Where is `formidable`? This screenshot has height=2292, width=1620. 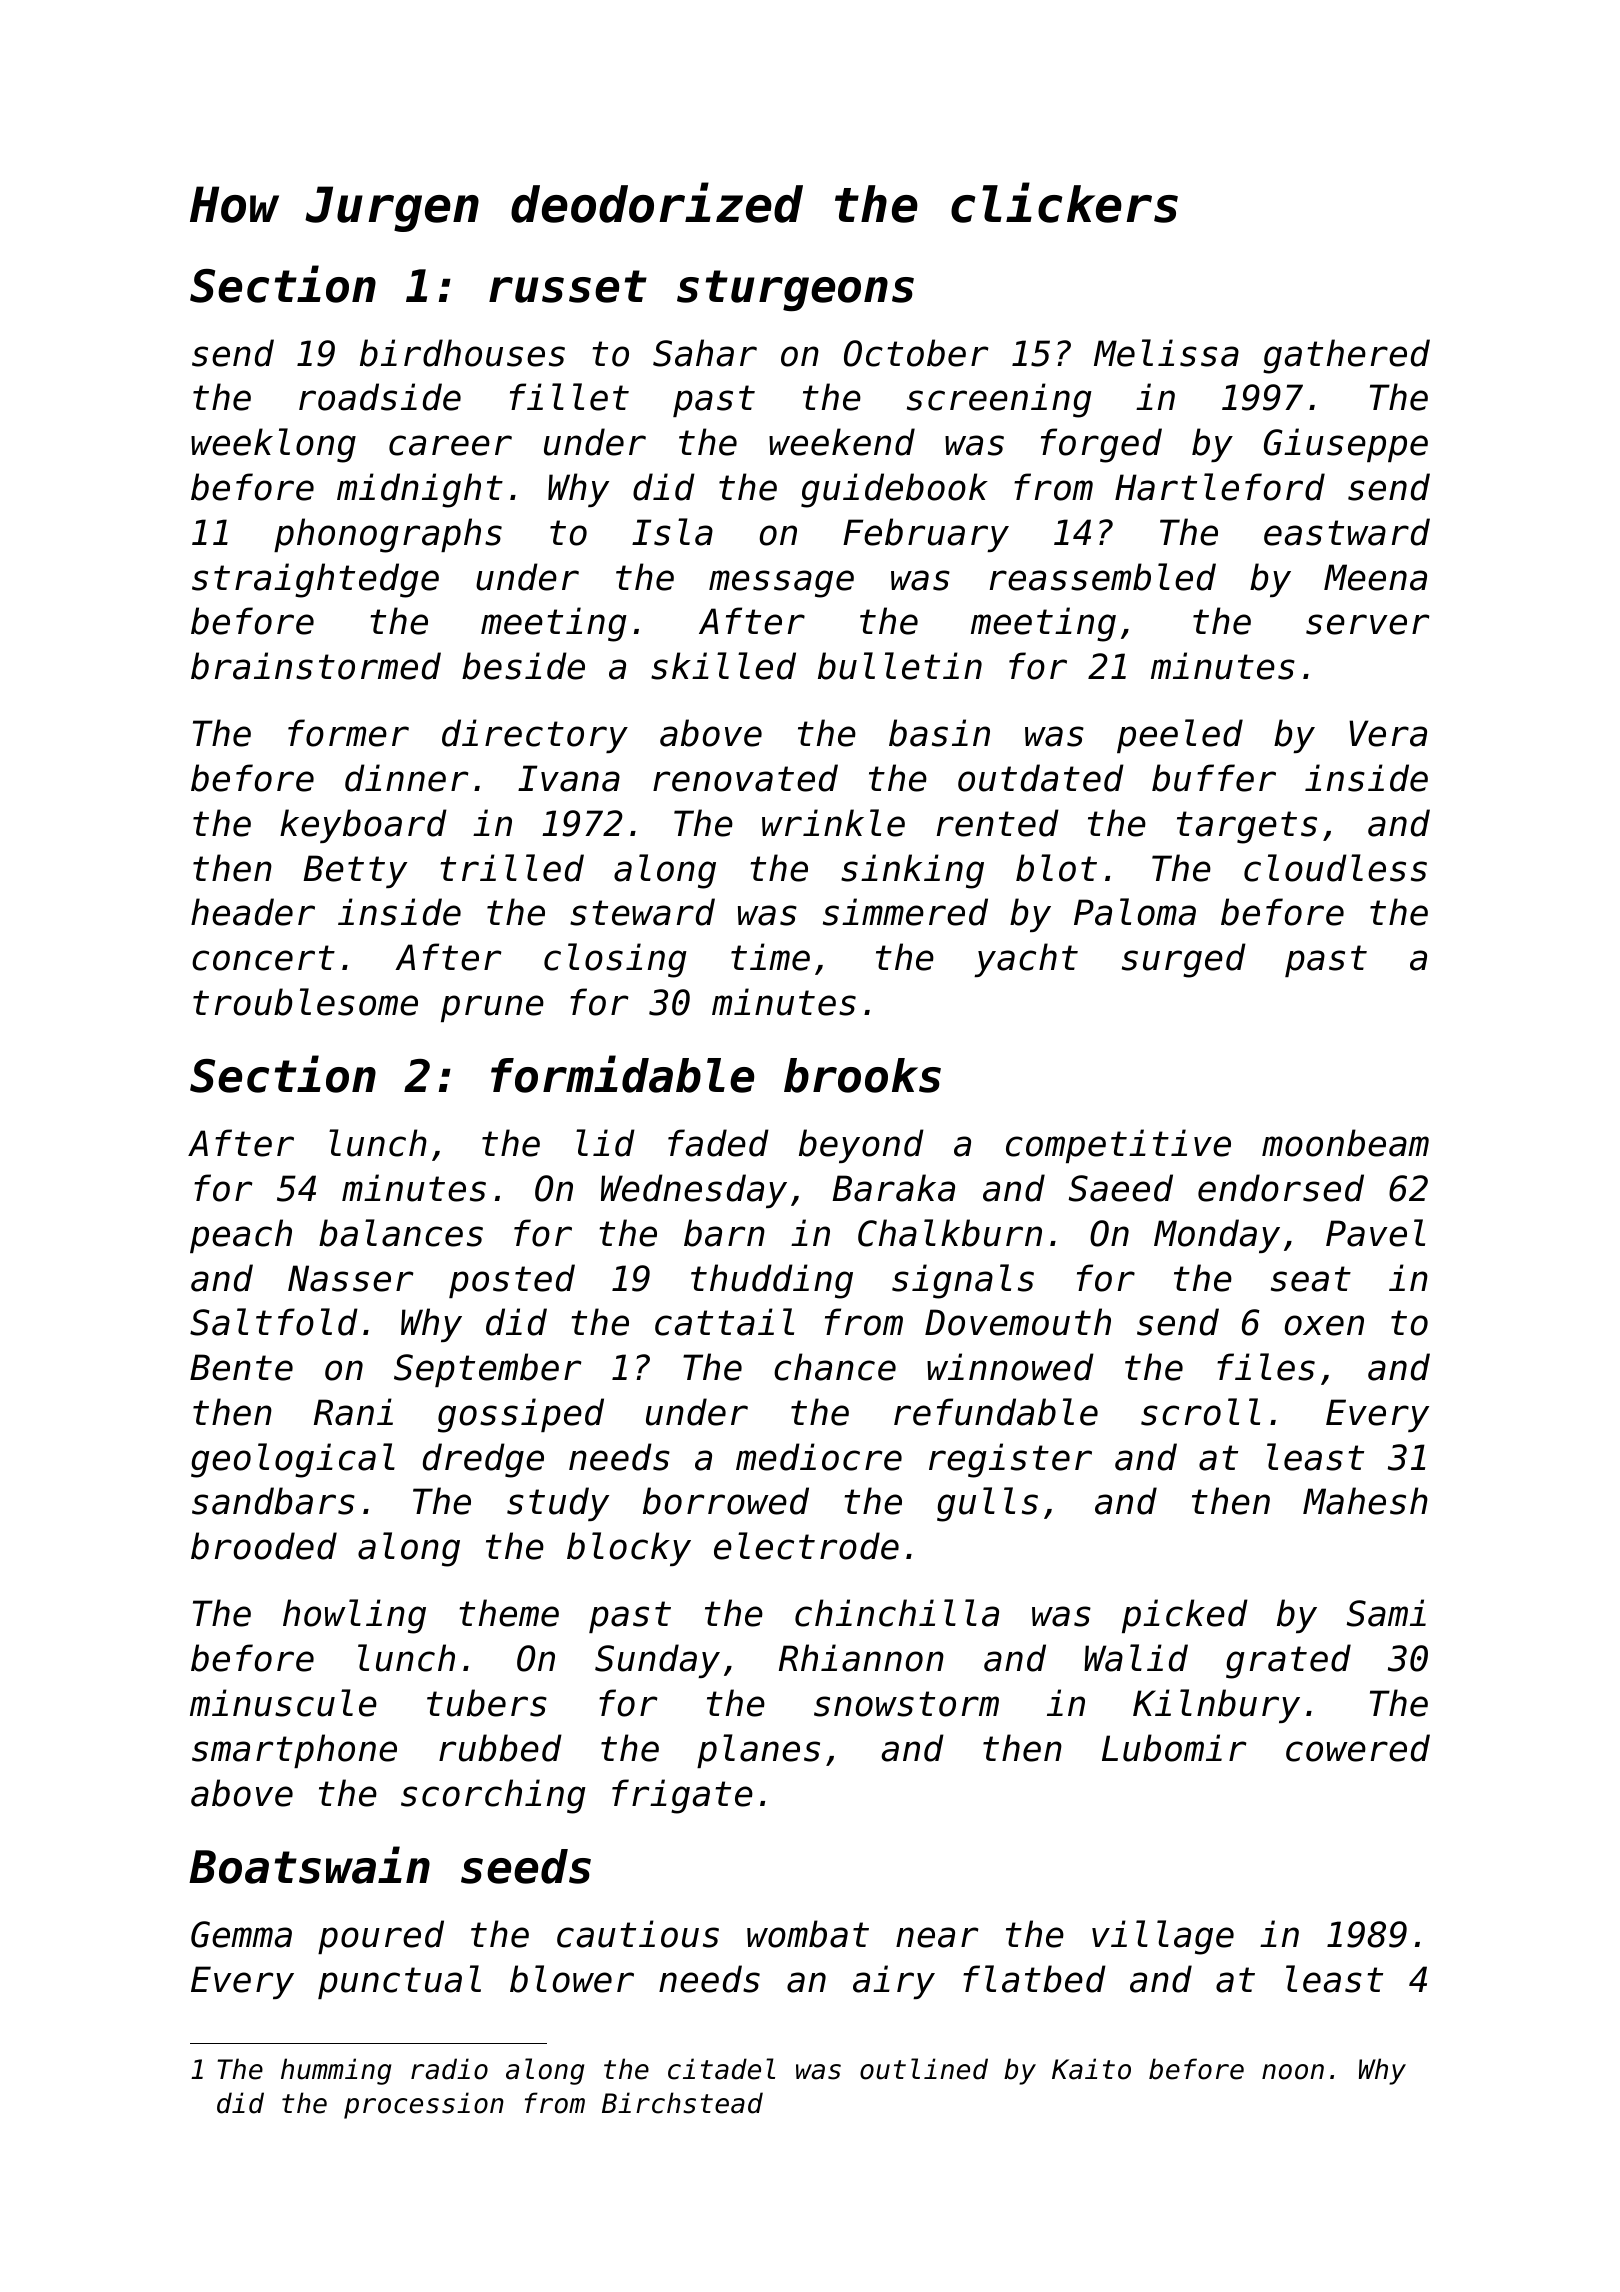
formidable is located at coordinates (622, 1074).
